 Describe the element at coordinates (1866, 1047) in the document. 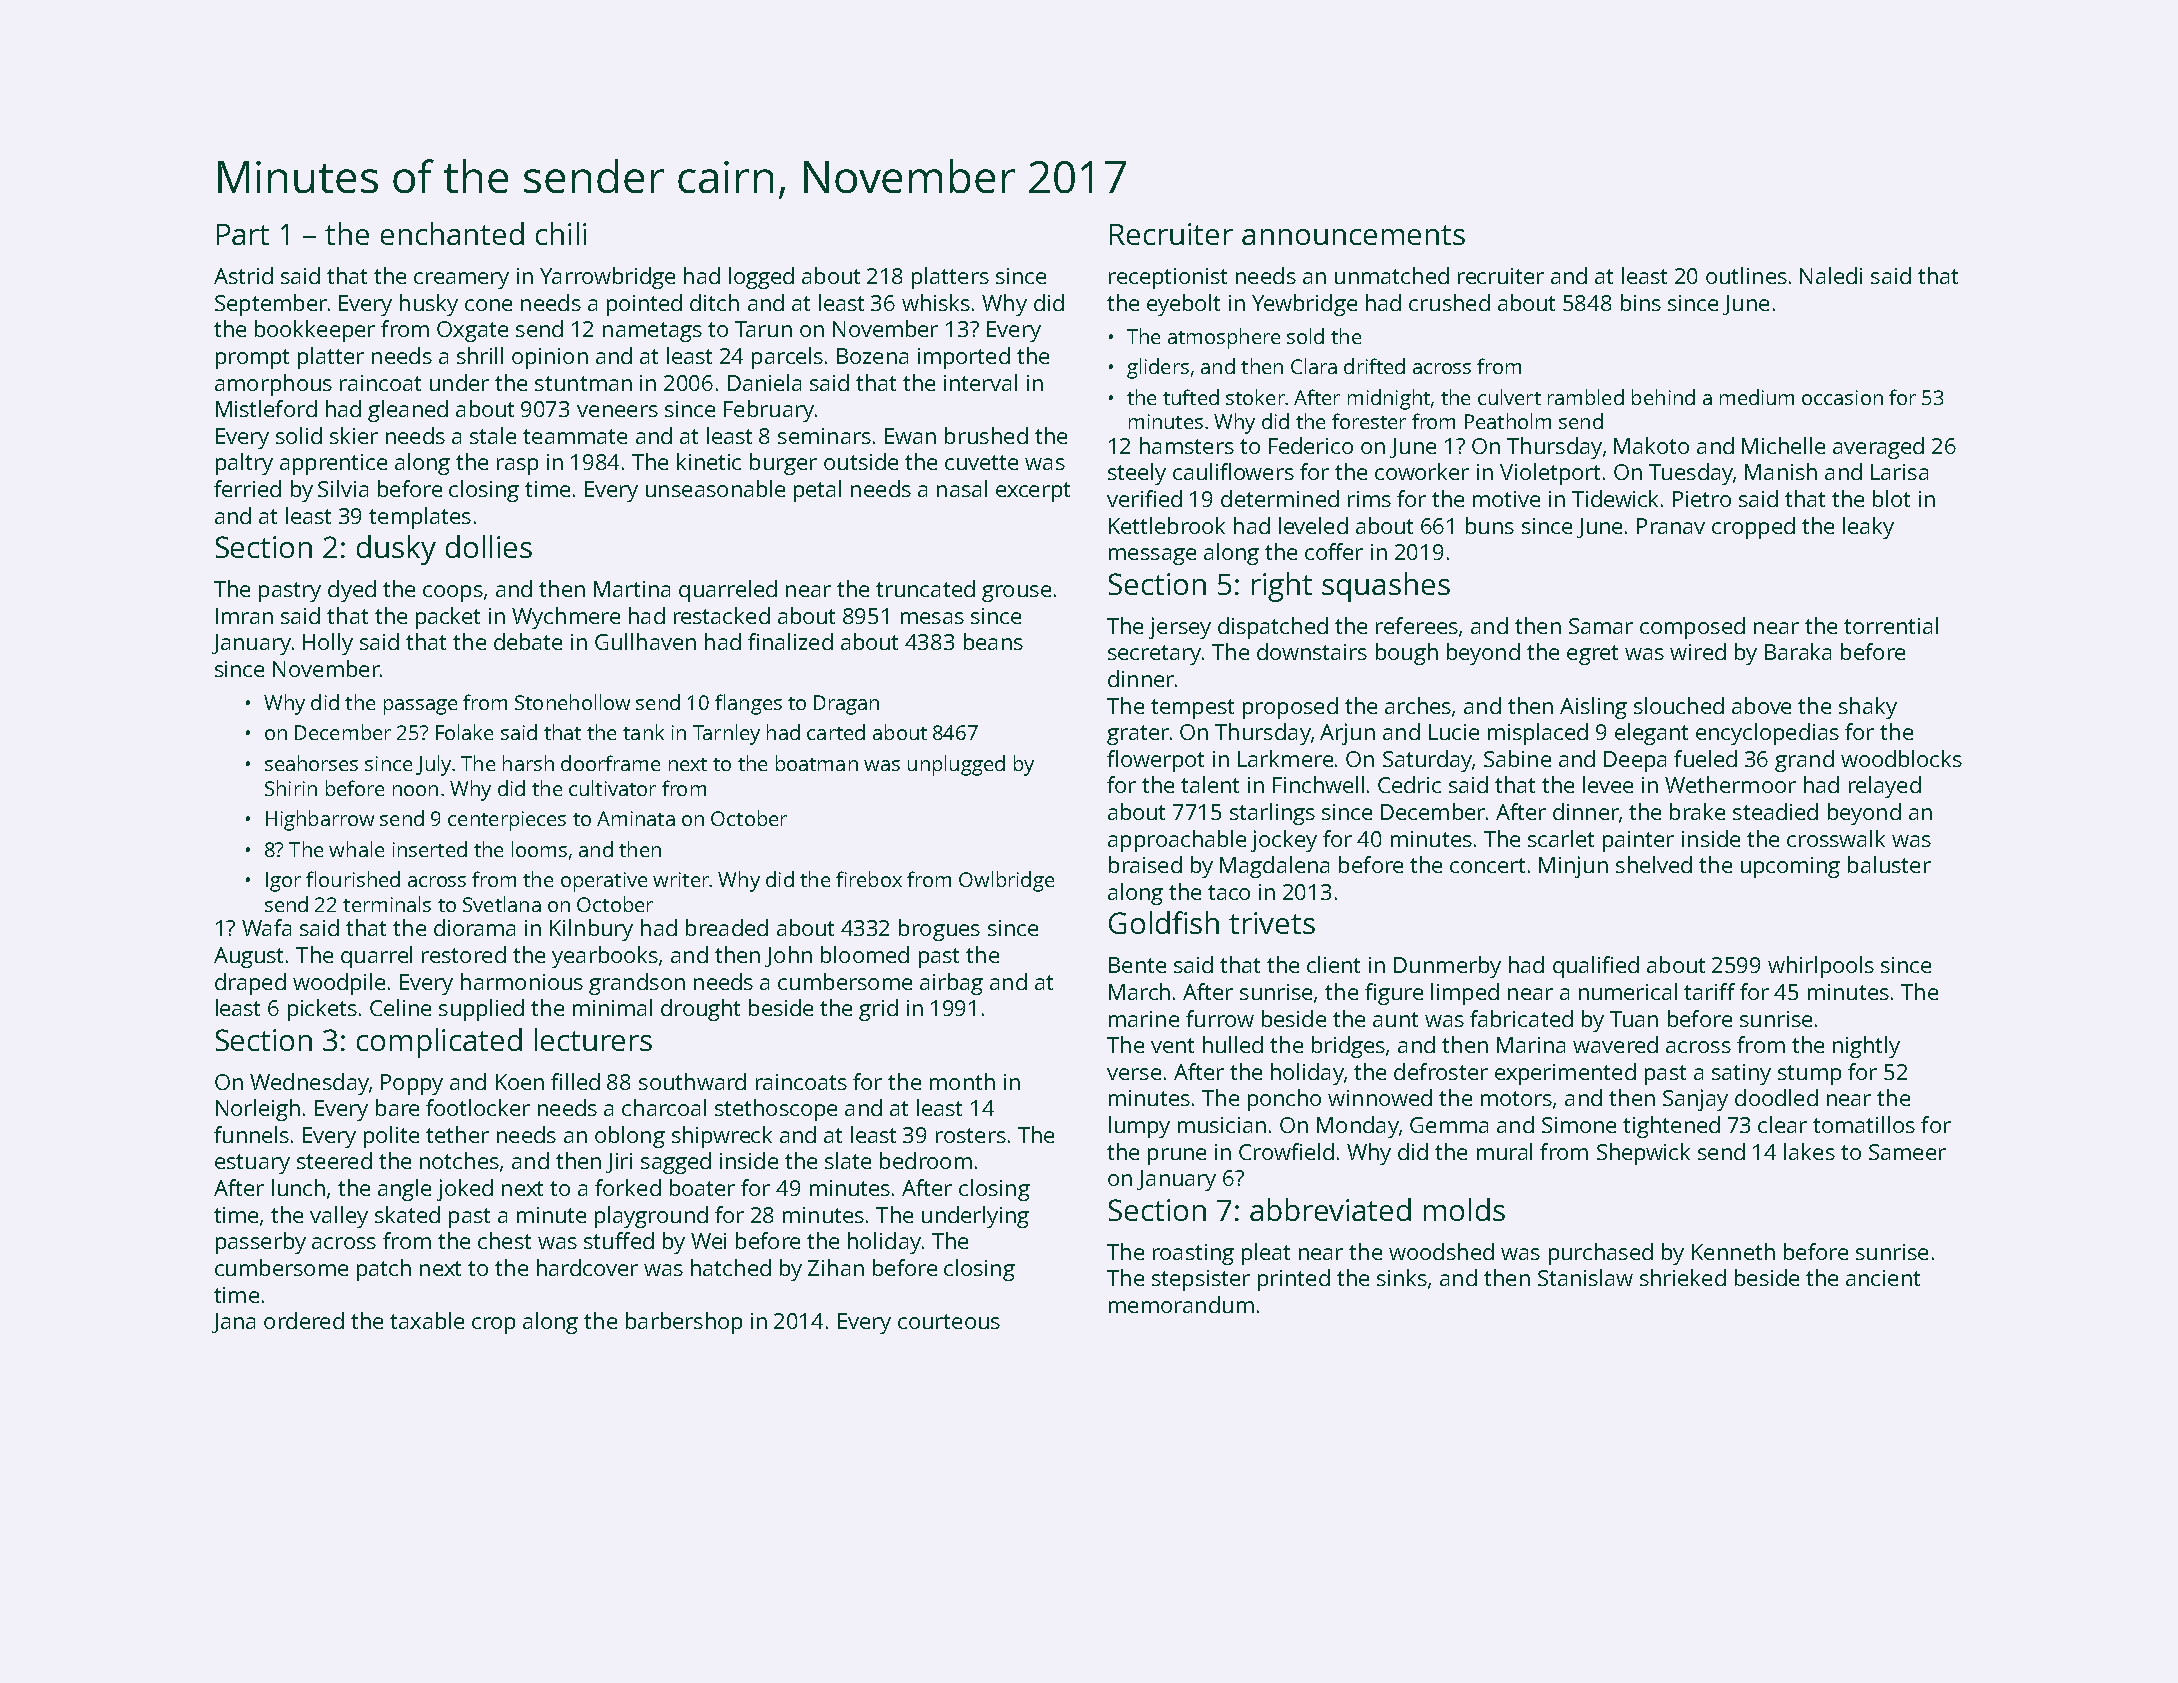

I see `nightly` at that location.
